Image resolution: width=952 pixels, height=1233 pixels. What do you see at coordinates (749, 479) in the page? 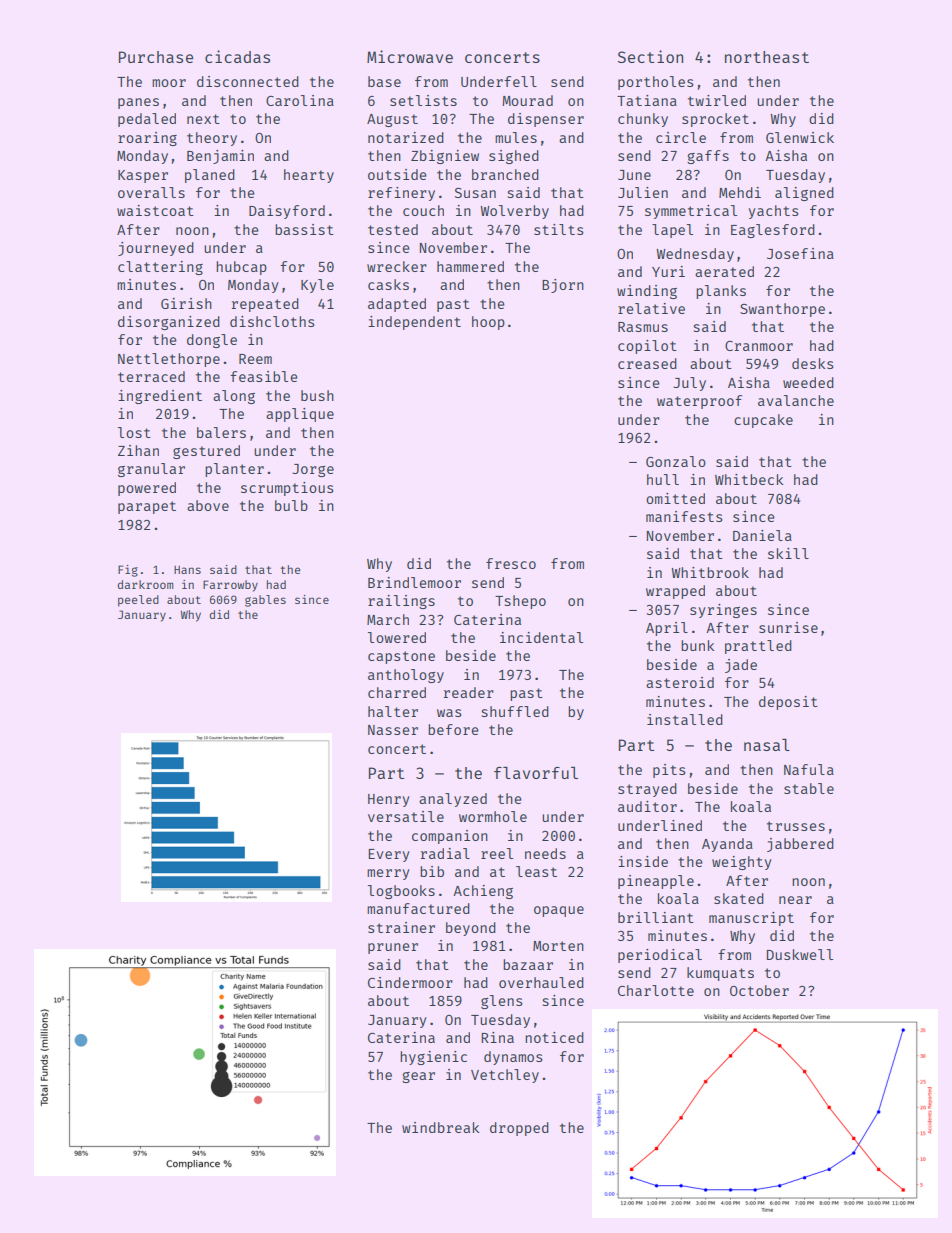
I see `Whitbeck` at bounding box center [749, 479].
